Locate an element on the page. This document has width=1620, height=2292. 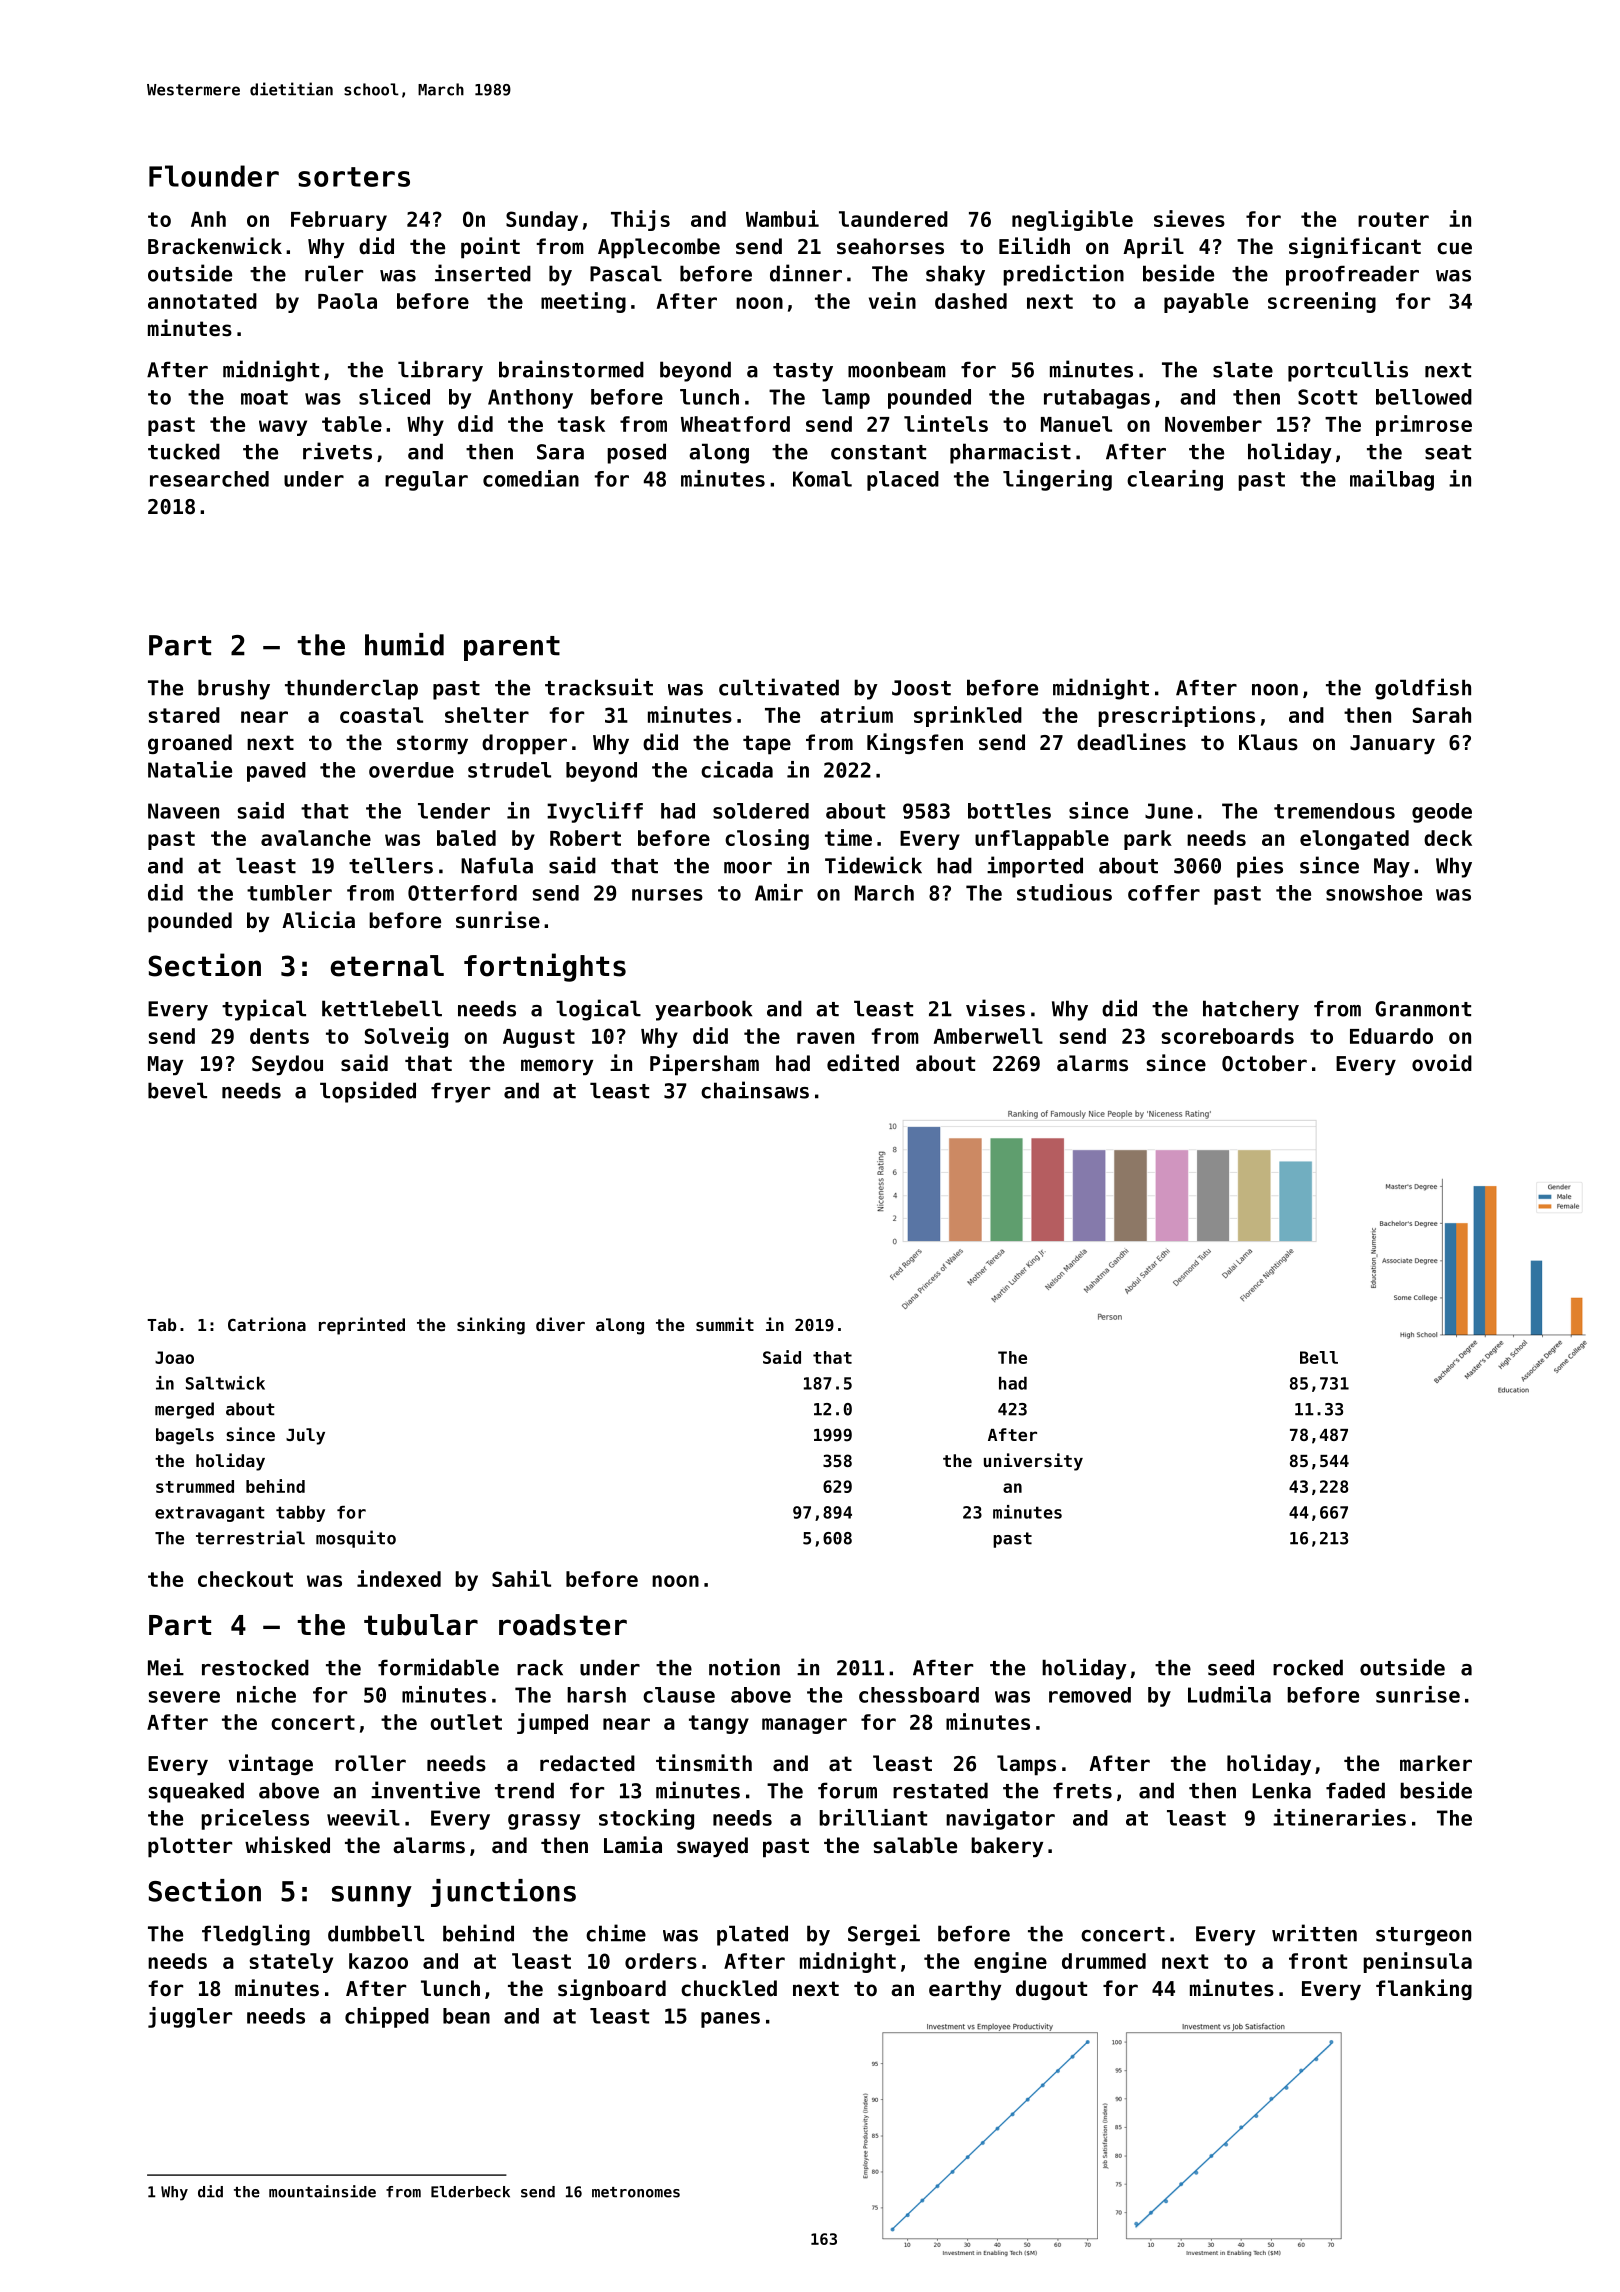
mountainside is located at coordinates (322, 2191).
